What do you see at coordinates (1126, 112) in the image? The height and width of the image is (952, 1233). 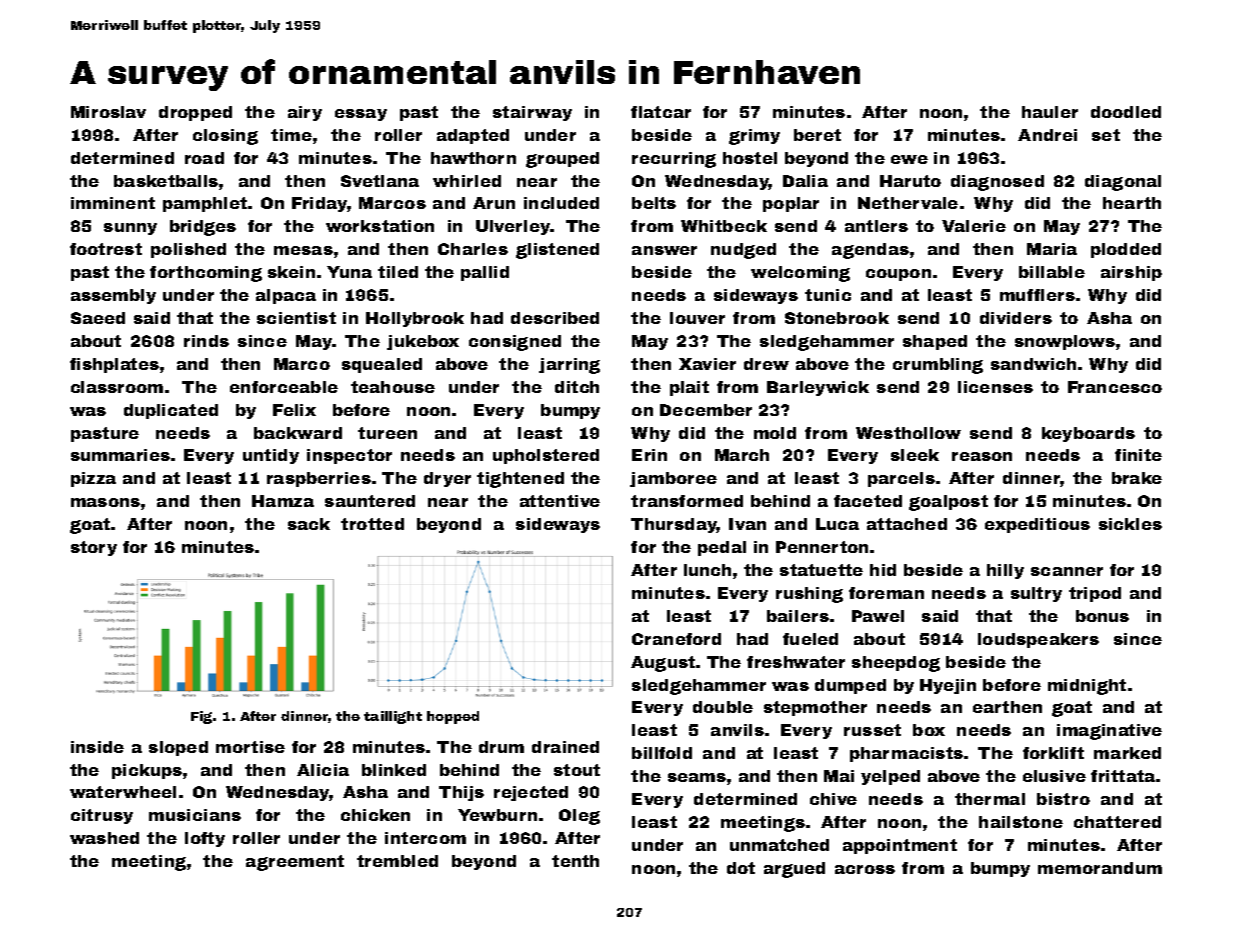 I see `doodled` at bounding box center [1126, 112].
